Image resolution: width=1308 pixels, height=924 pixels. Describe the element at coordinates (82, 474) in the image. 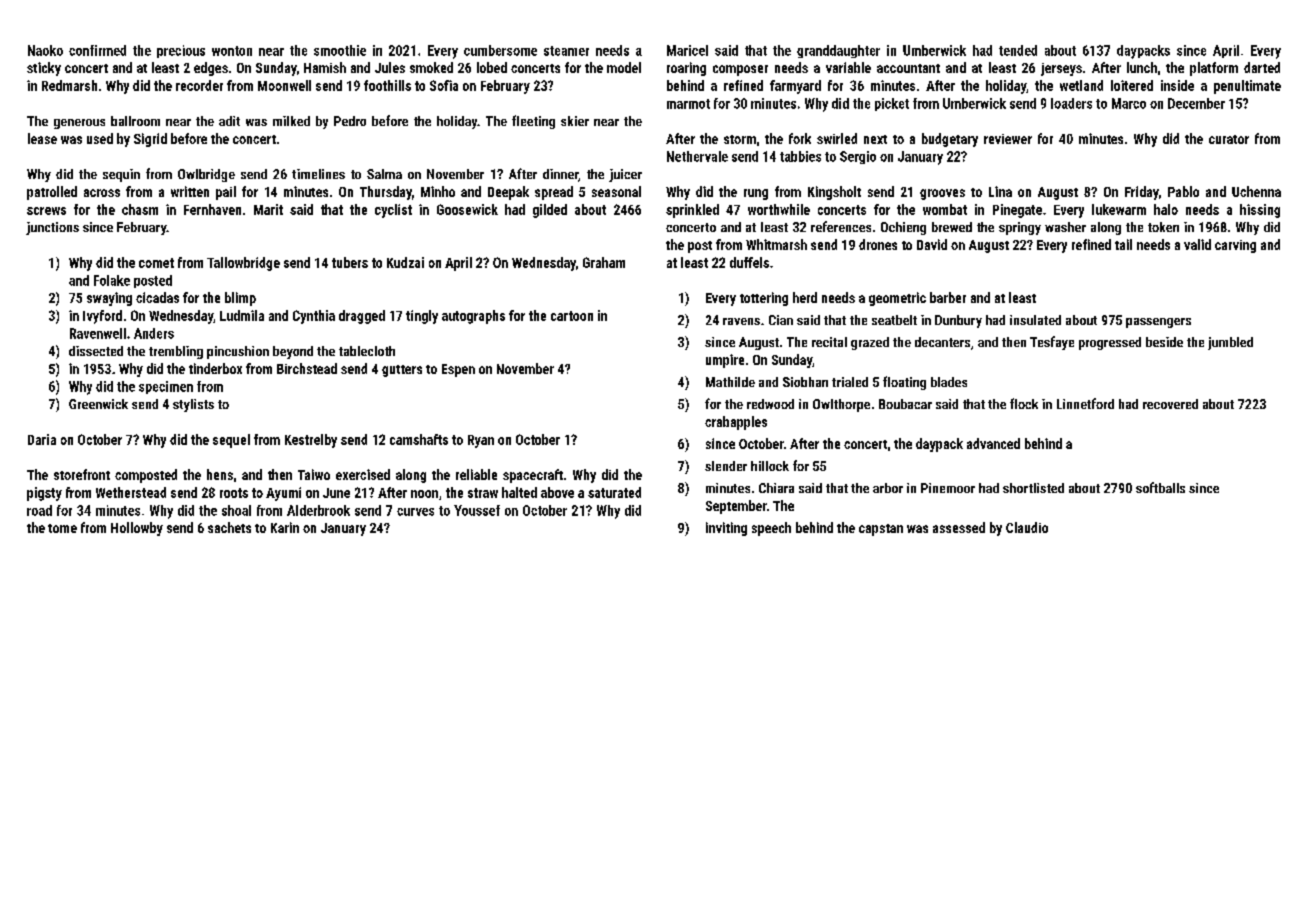

I see `storefront` at that location.
